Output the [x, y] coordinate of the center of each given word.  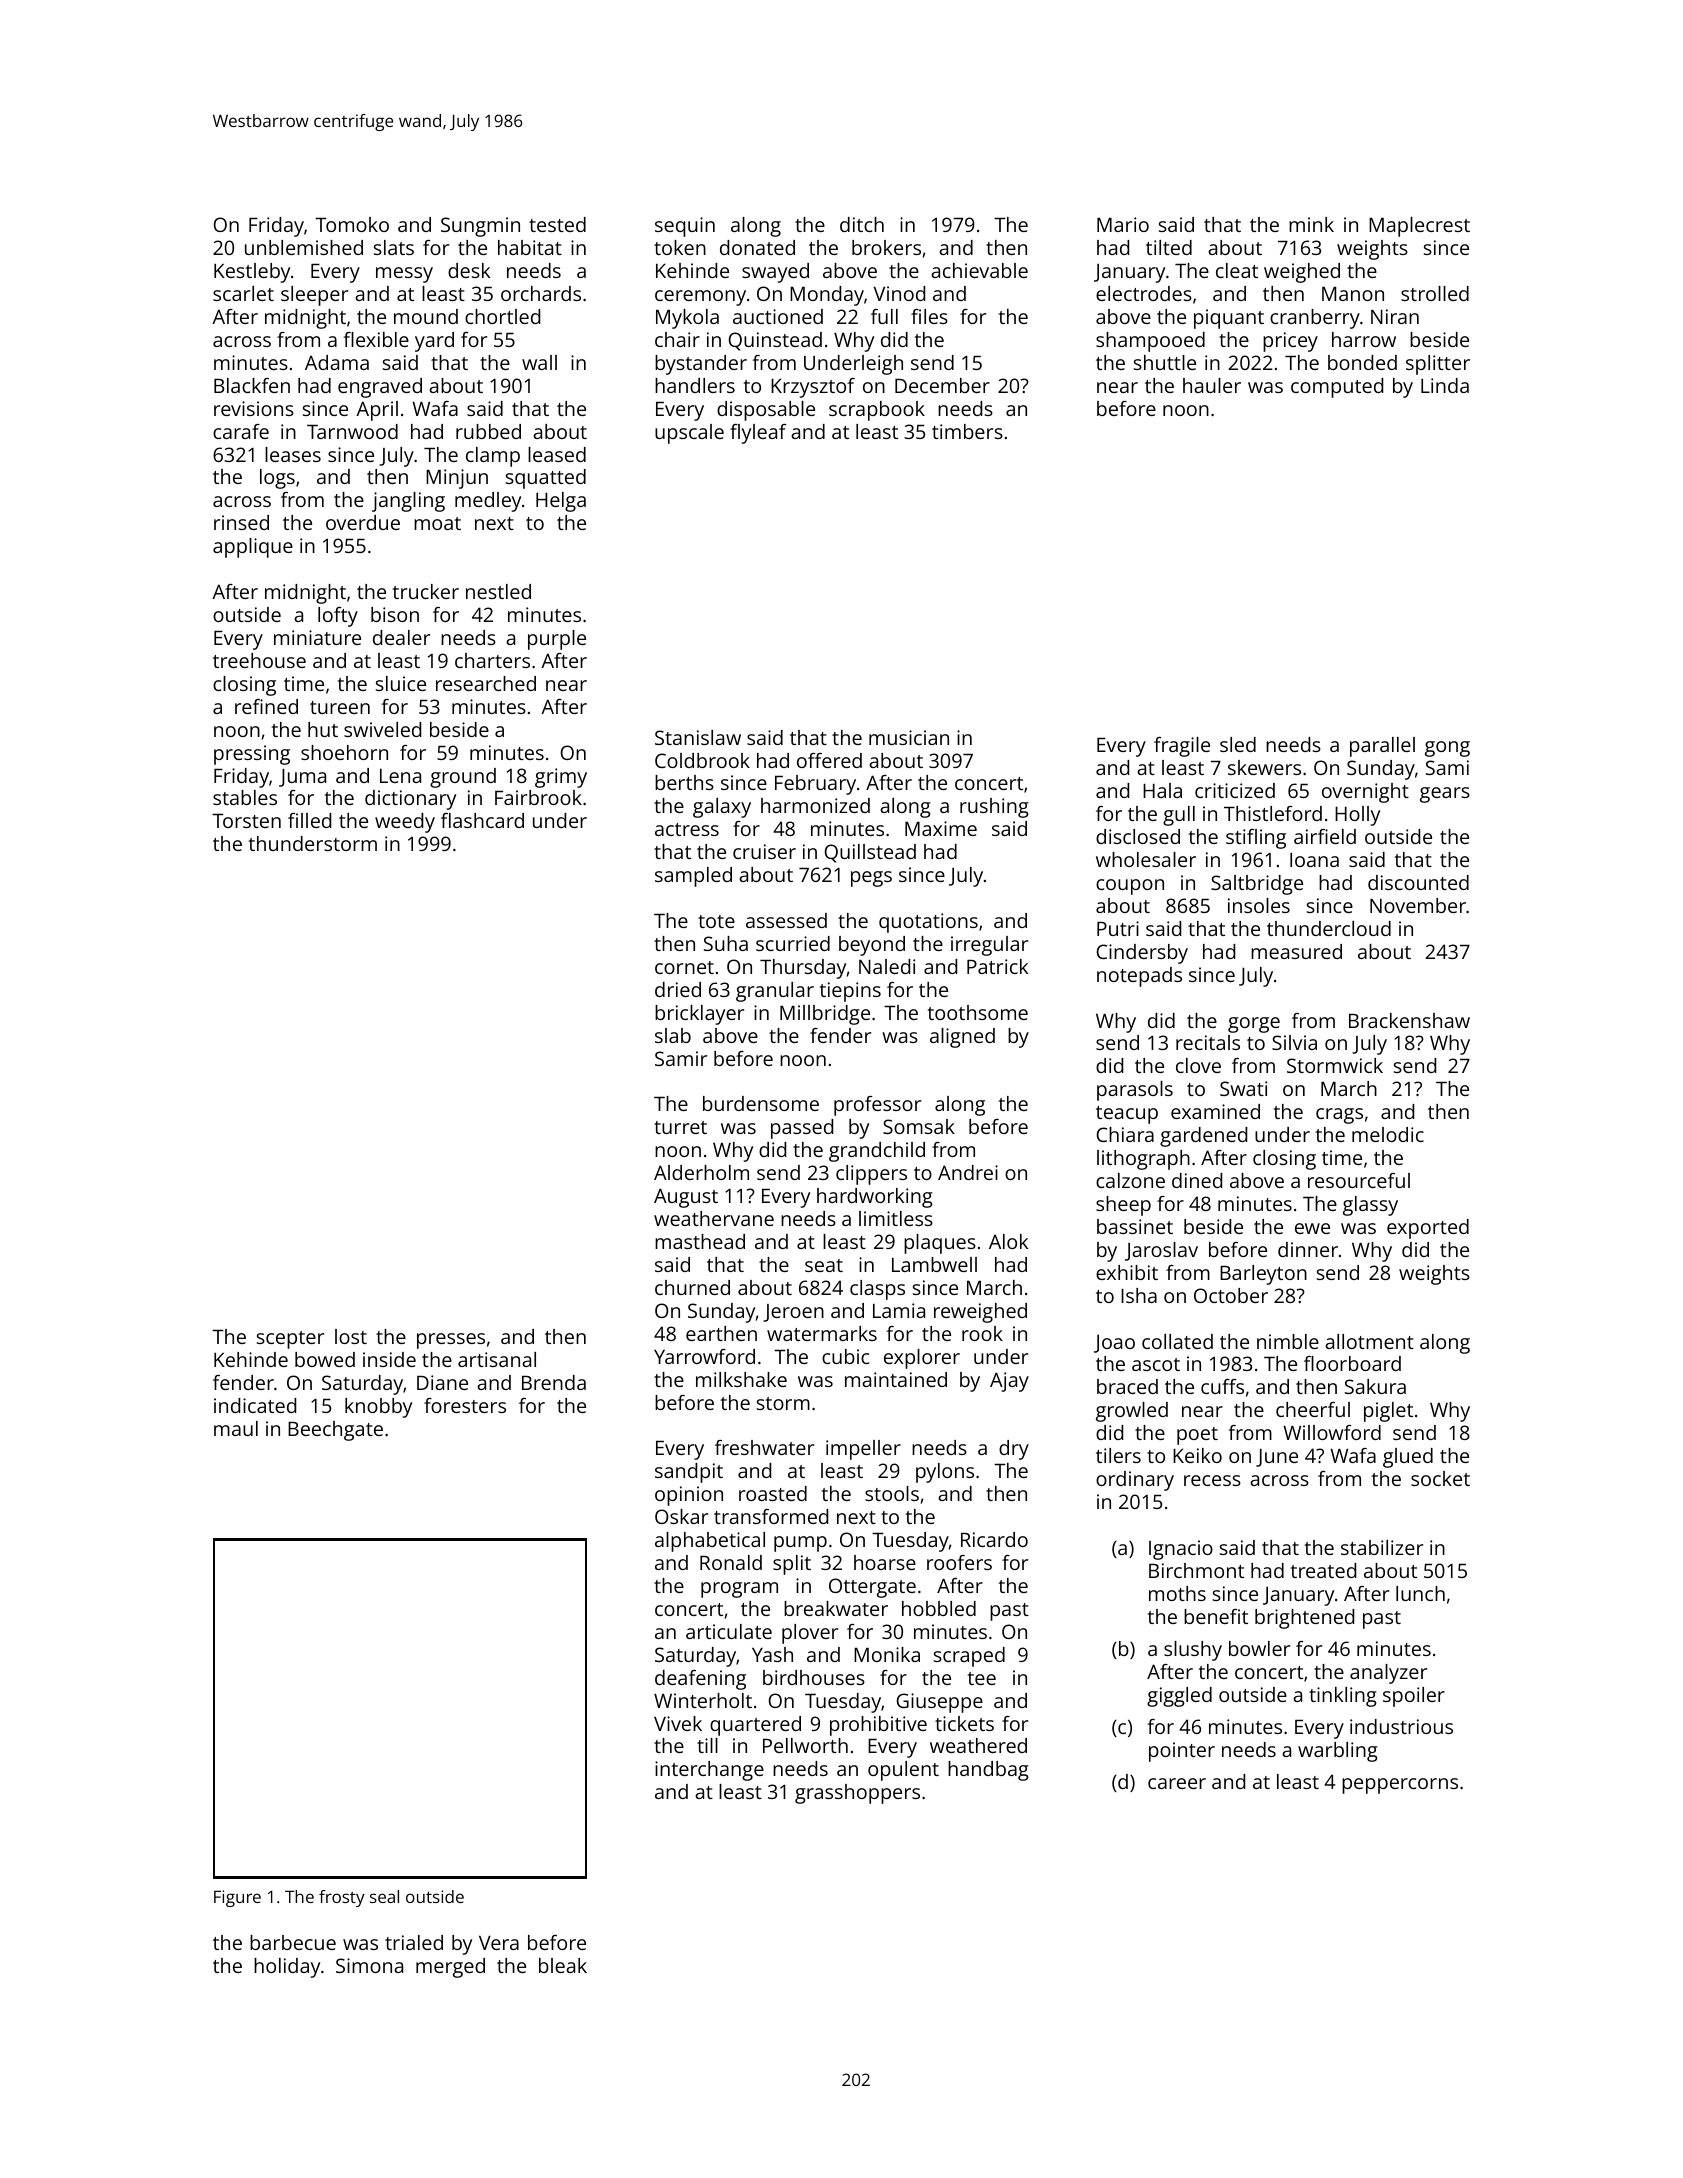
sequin [685, 227]
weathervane [714, 1218]
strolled [1435, 293]
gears [1445, 795]
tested [557, 224]
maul [236, 1428]
